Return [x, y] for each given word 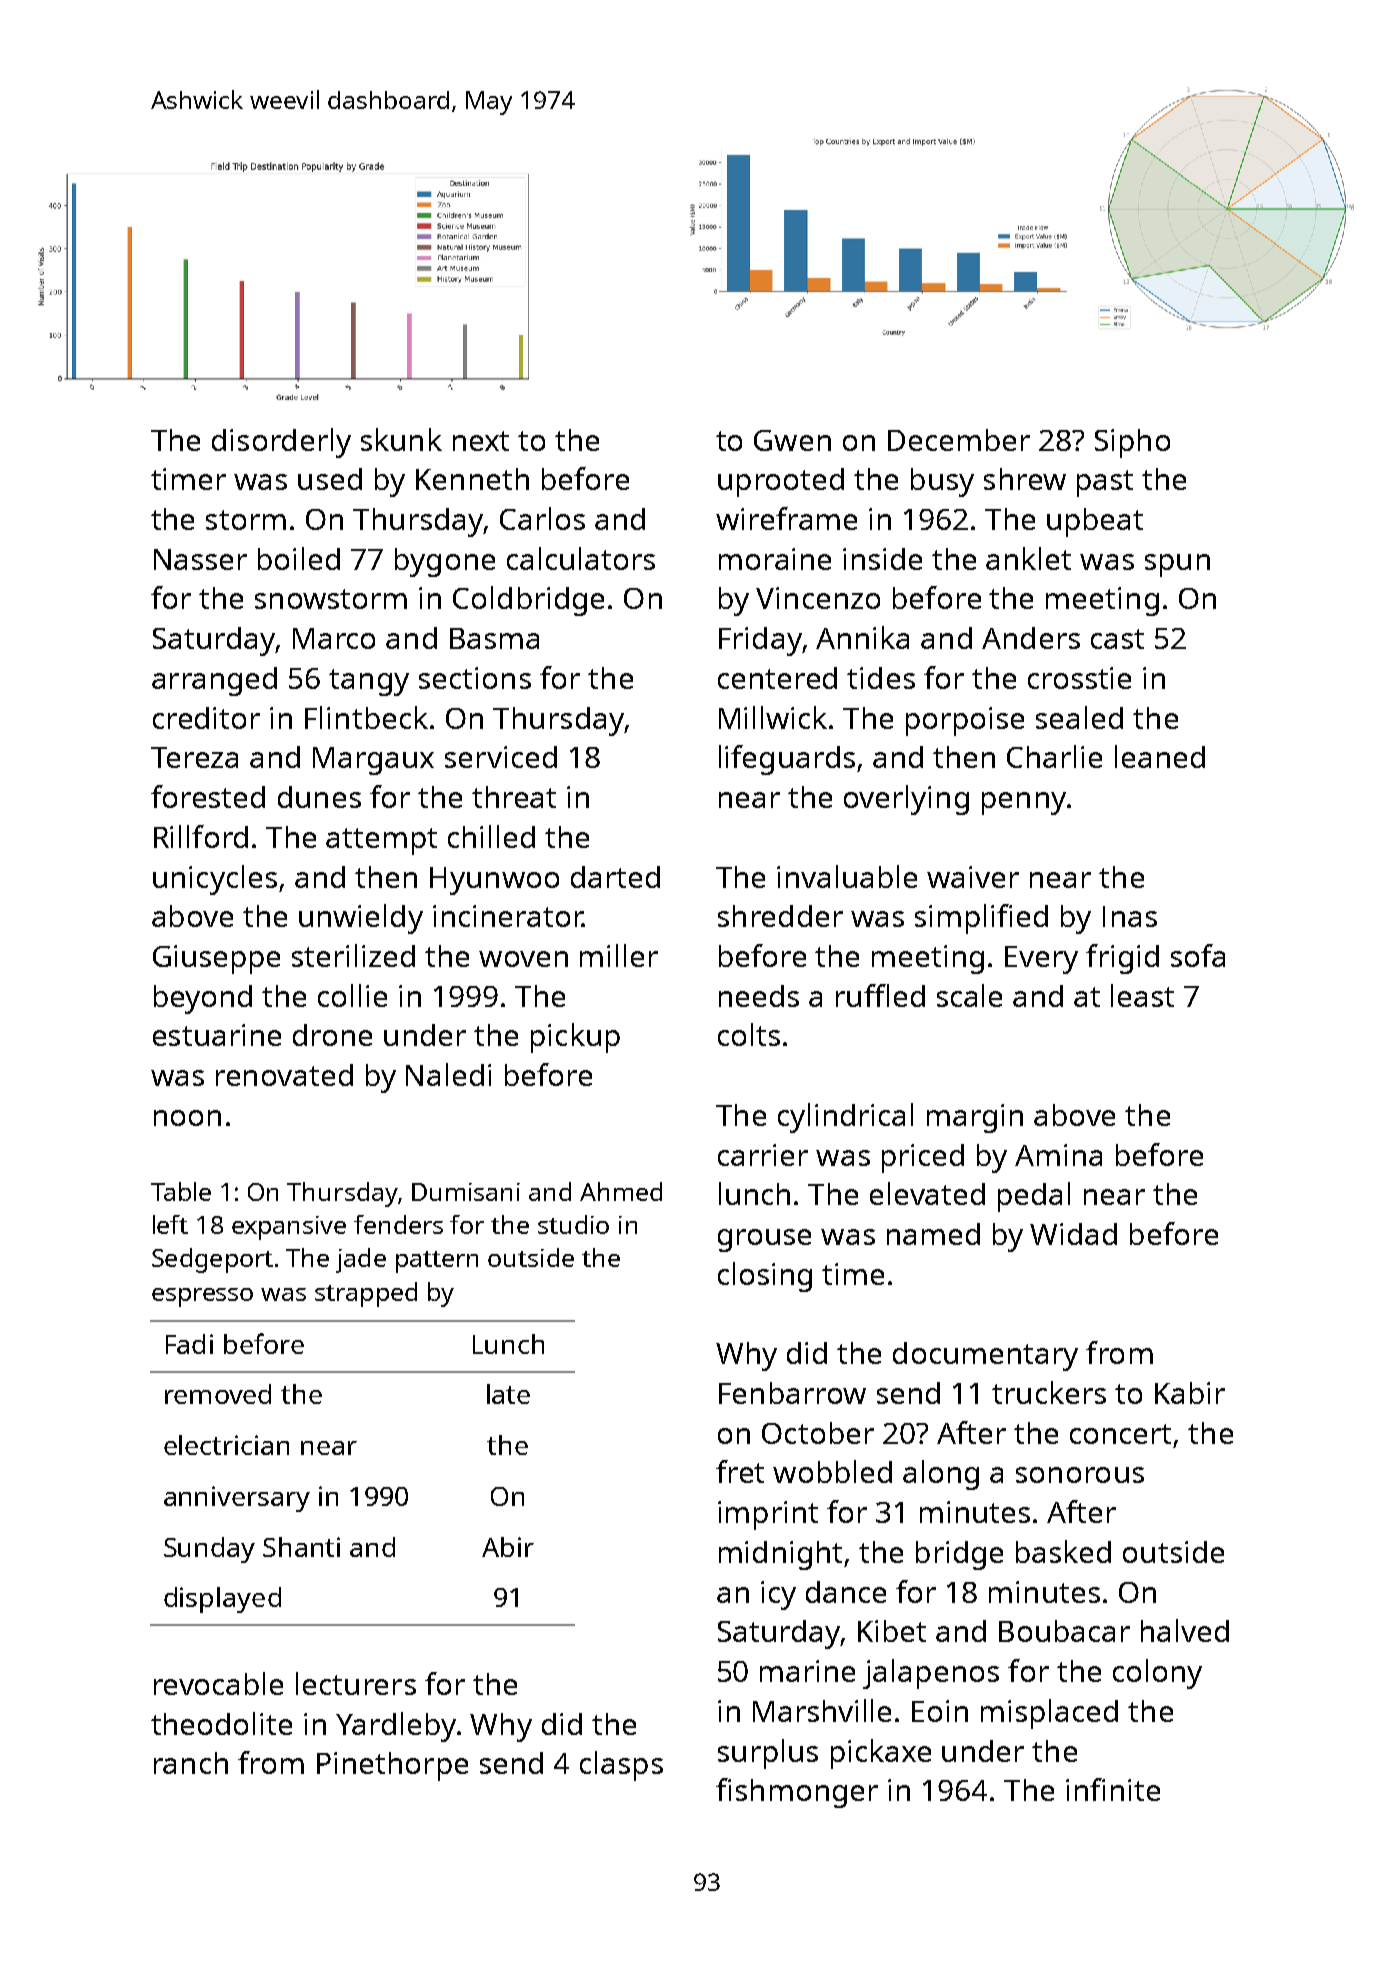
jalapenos [931, 1674]
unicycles [215, 880]
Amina [1058, 1155]
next [481, 441]
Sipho [1132, 443]
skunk [401, 439]
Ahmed [621, 1191]
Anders [1031, 638]
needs [759, 996]
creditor [206, 718]
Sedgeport [212, 1260]
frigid [1122, 959]
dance [846, 1592]
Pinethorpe [392, 1766]
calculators [581, 558]
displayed [222, 1600]
